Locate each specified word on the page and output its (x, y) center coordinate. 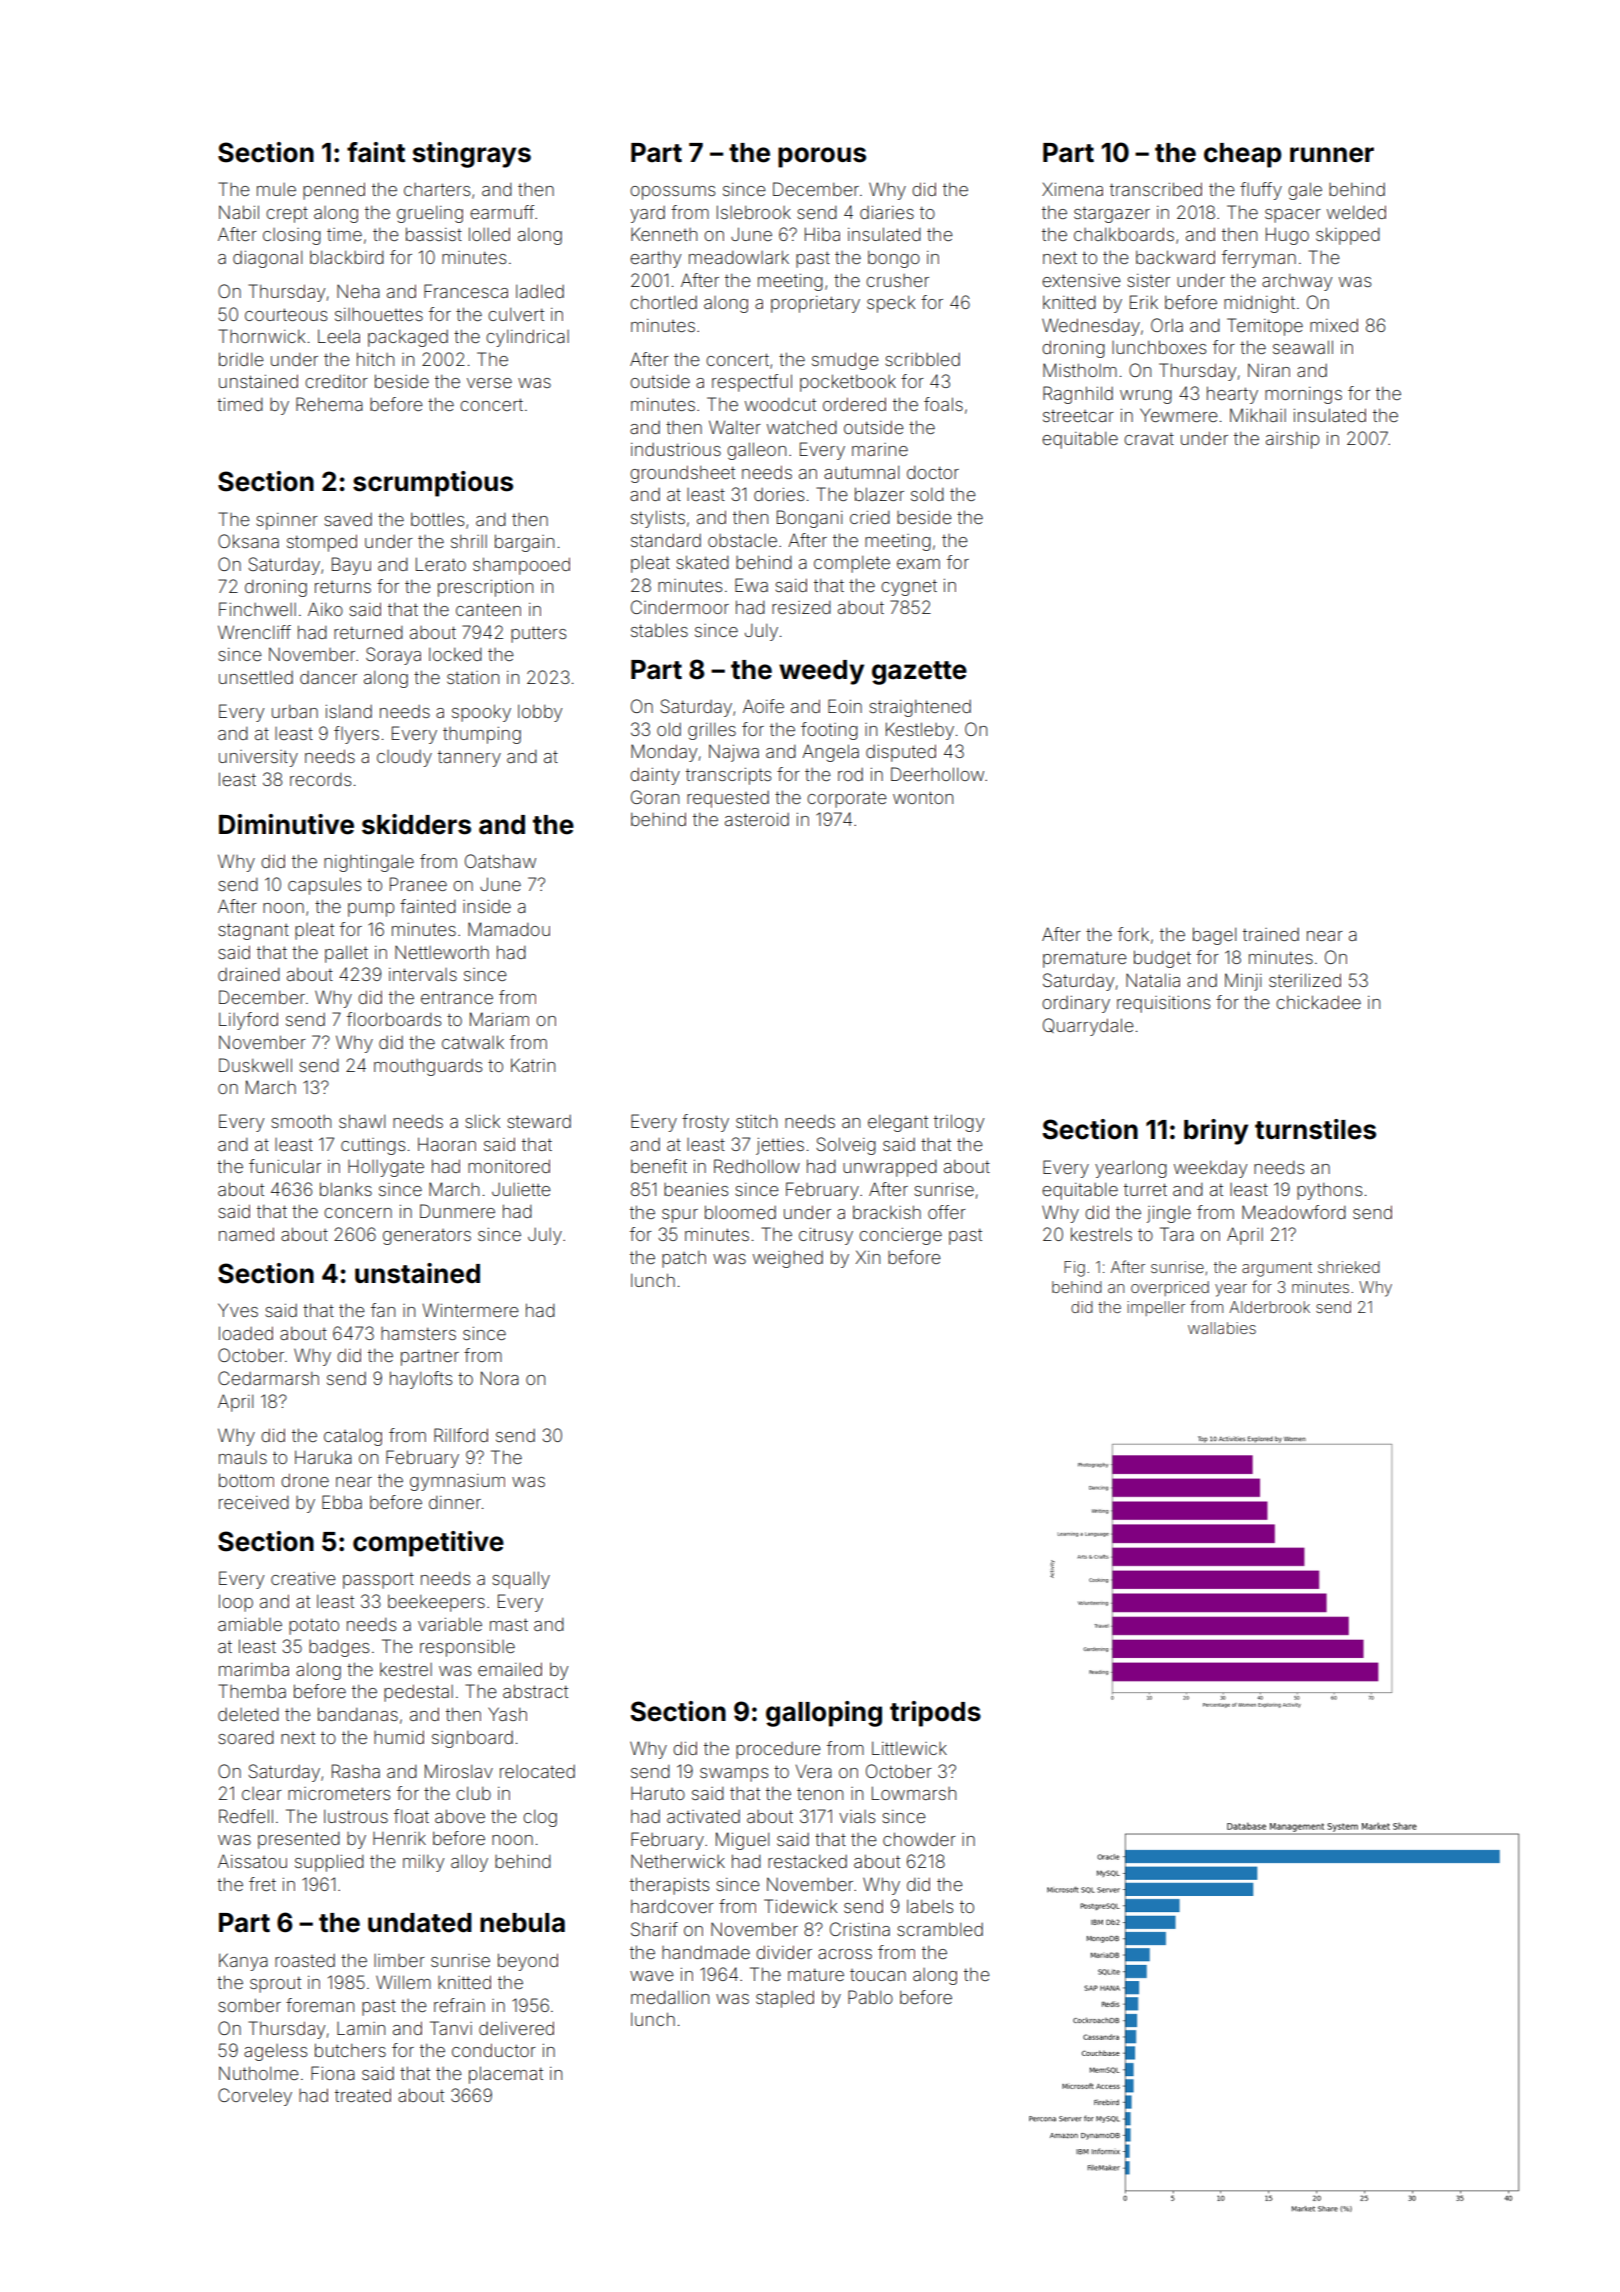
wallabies (1222, 1328)
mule (276, 189)
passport (378, 1581)
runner (1332, 155)
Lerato (441, 564)
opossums (672, 193)
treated (363, 2095)
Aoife (763, 706)
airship (1292, 440)
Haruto (658, 1793)
